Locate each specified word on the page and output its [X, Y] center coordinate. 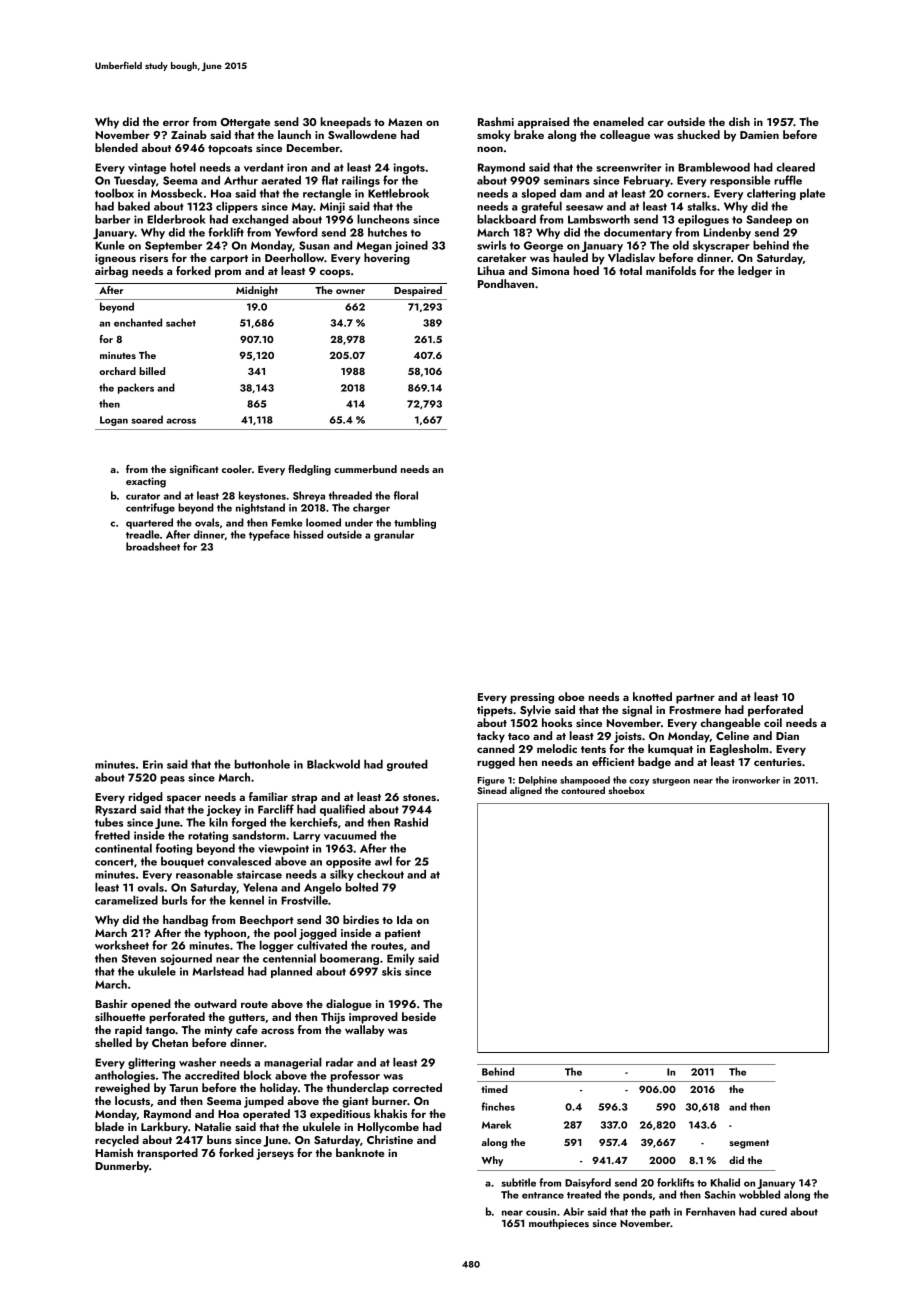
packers [136, 388]
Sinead [492, 790]
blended [116, 147]
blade [109, 1126]
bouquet [182, 862]
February [647, 181]
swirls [491, 245]
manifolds [671, 270]
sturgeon [671, 782]
